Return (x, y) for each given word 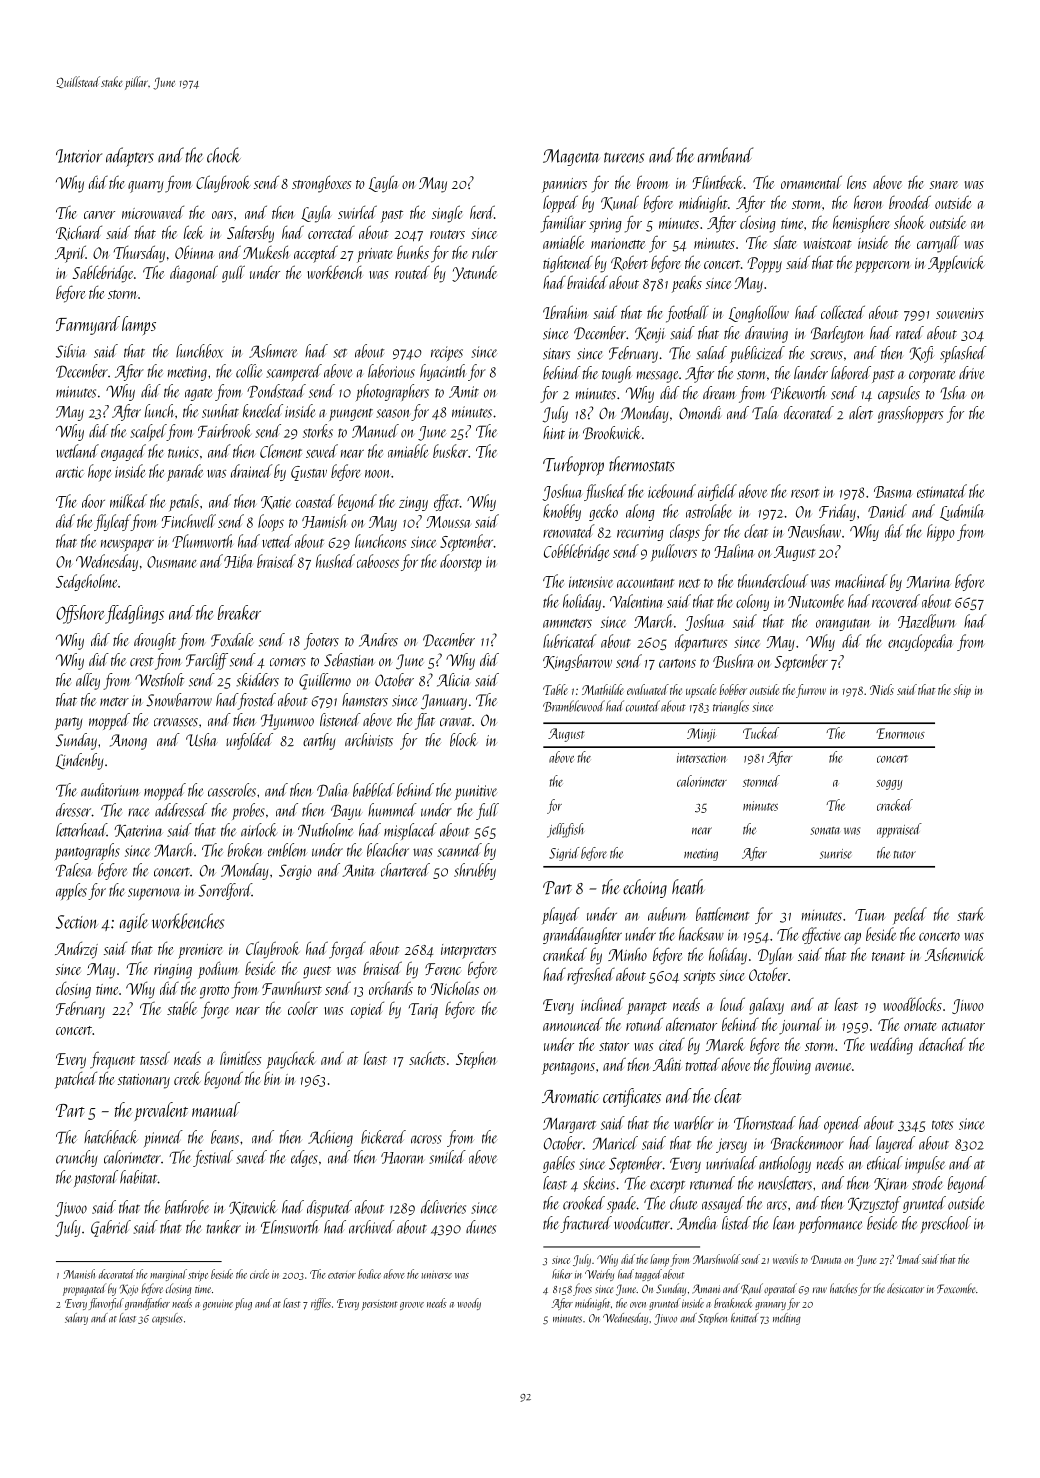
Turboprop (573, 466)
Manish (79, 1274)
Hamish (324, 521)
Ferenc (443, 969)
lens (857, 182)
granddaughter (582, 935)
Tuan (870, 915)
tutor (905, 855)
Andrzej (76, 950)
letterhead (81, 830)
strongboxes (322, 184)
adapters (130, 157)
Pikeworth (799, 393)
